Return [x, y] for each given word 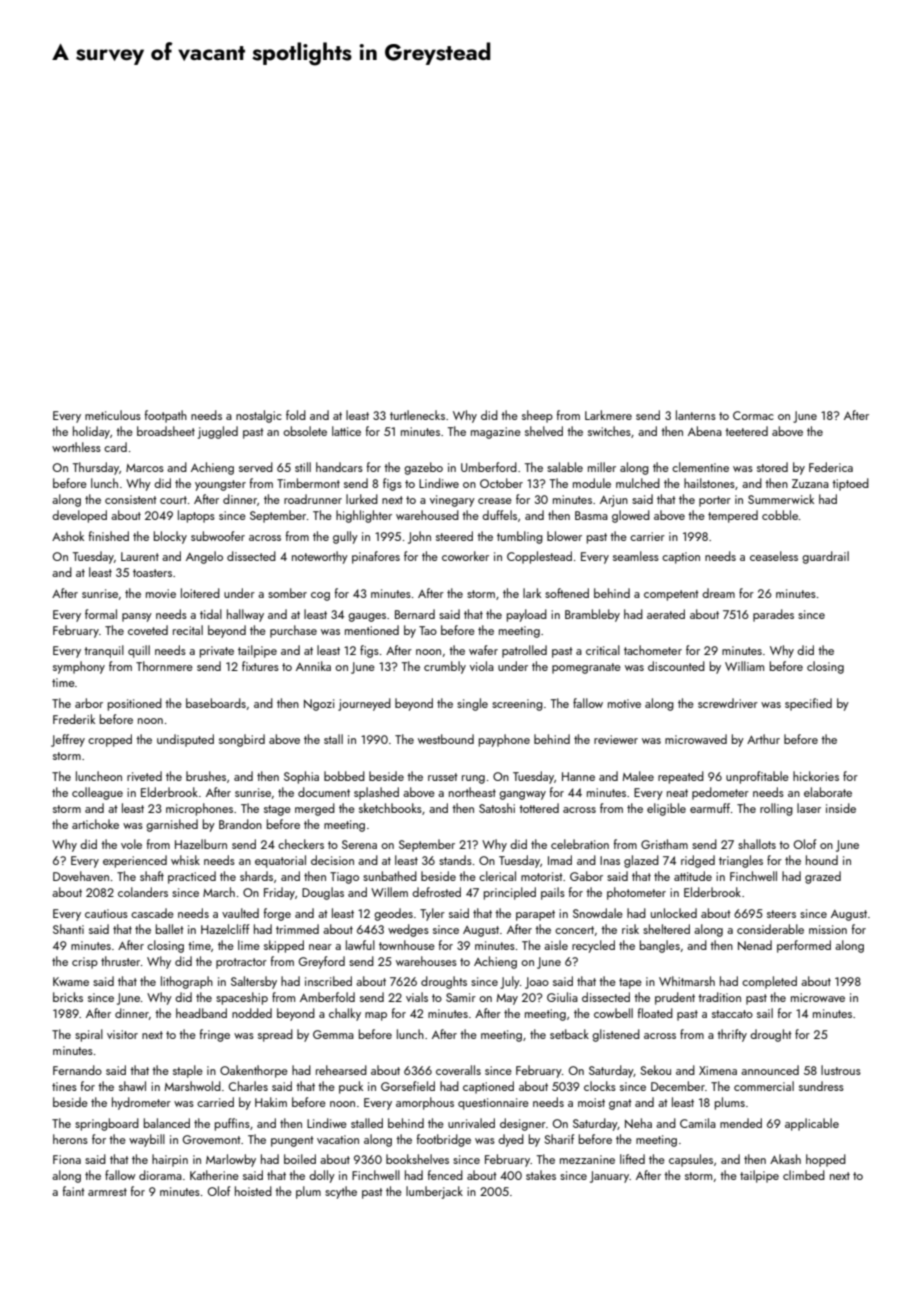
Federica [831, 467]
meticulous [113, 415]
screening [517, 705]
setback [569, 1034]
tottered [539, 808]
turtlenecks [417, 415]
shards [256, 876]
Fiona [67, 1159]
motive [624, 703]
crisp [85, 963]
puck [351, 1087]
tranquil [104, 651]
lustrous [841, 1070]
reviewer [616, 739]
